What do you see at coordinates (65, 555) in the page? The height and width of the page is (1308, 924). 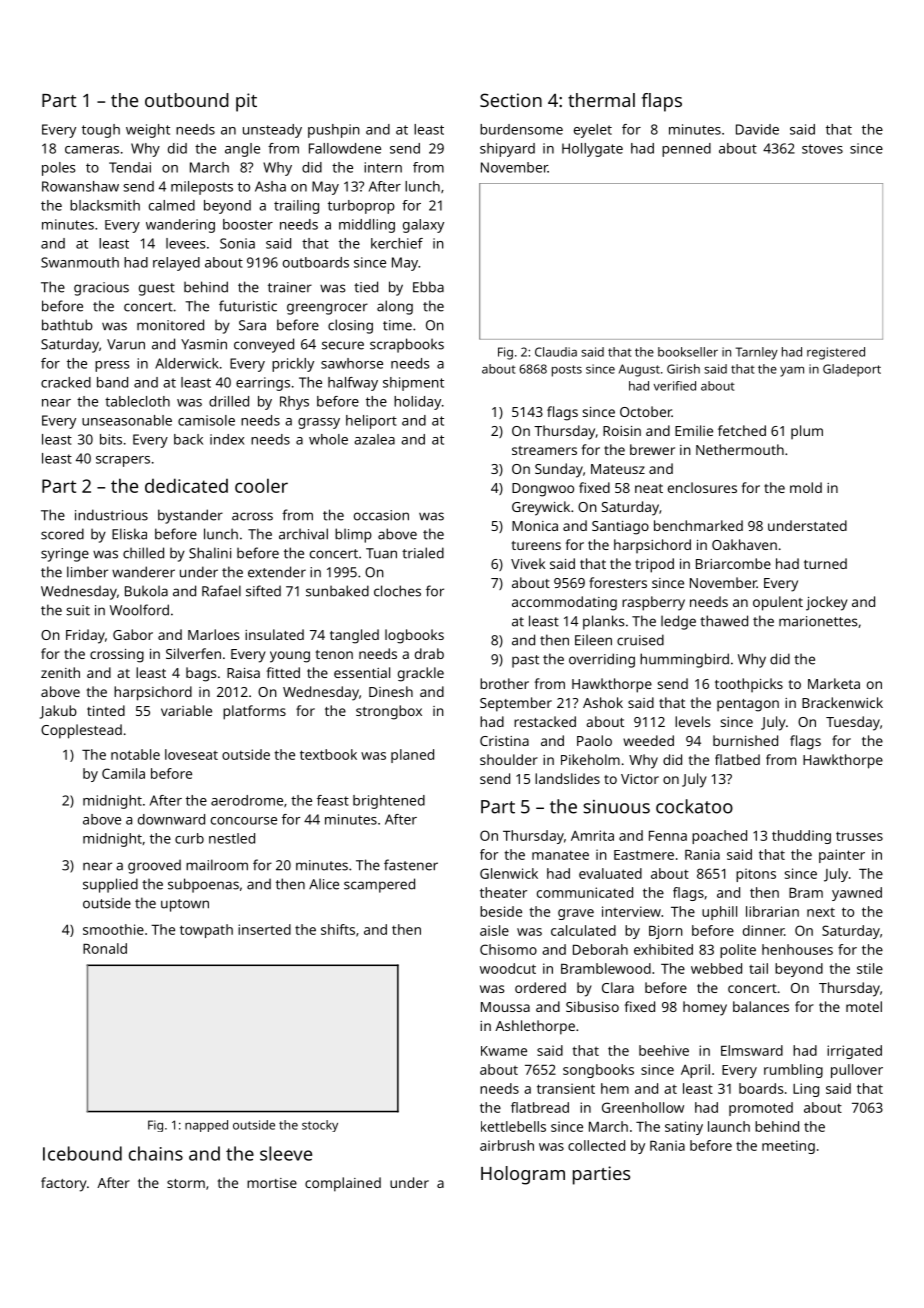 I see `syringe` at bounding box center [65, 555].
